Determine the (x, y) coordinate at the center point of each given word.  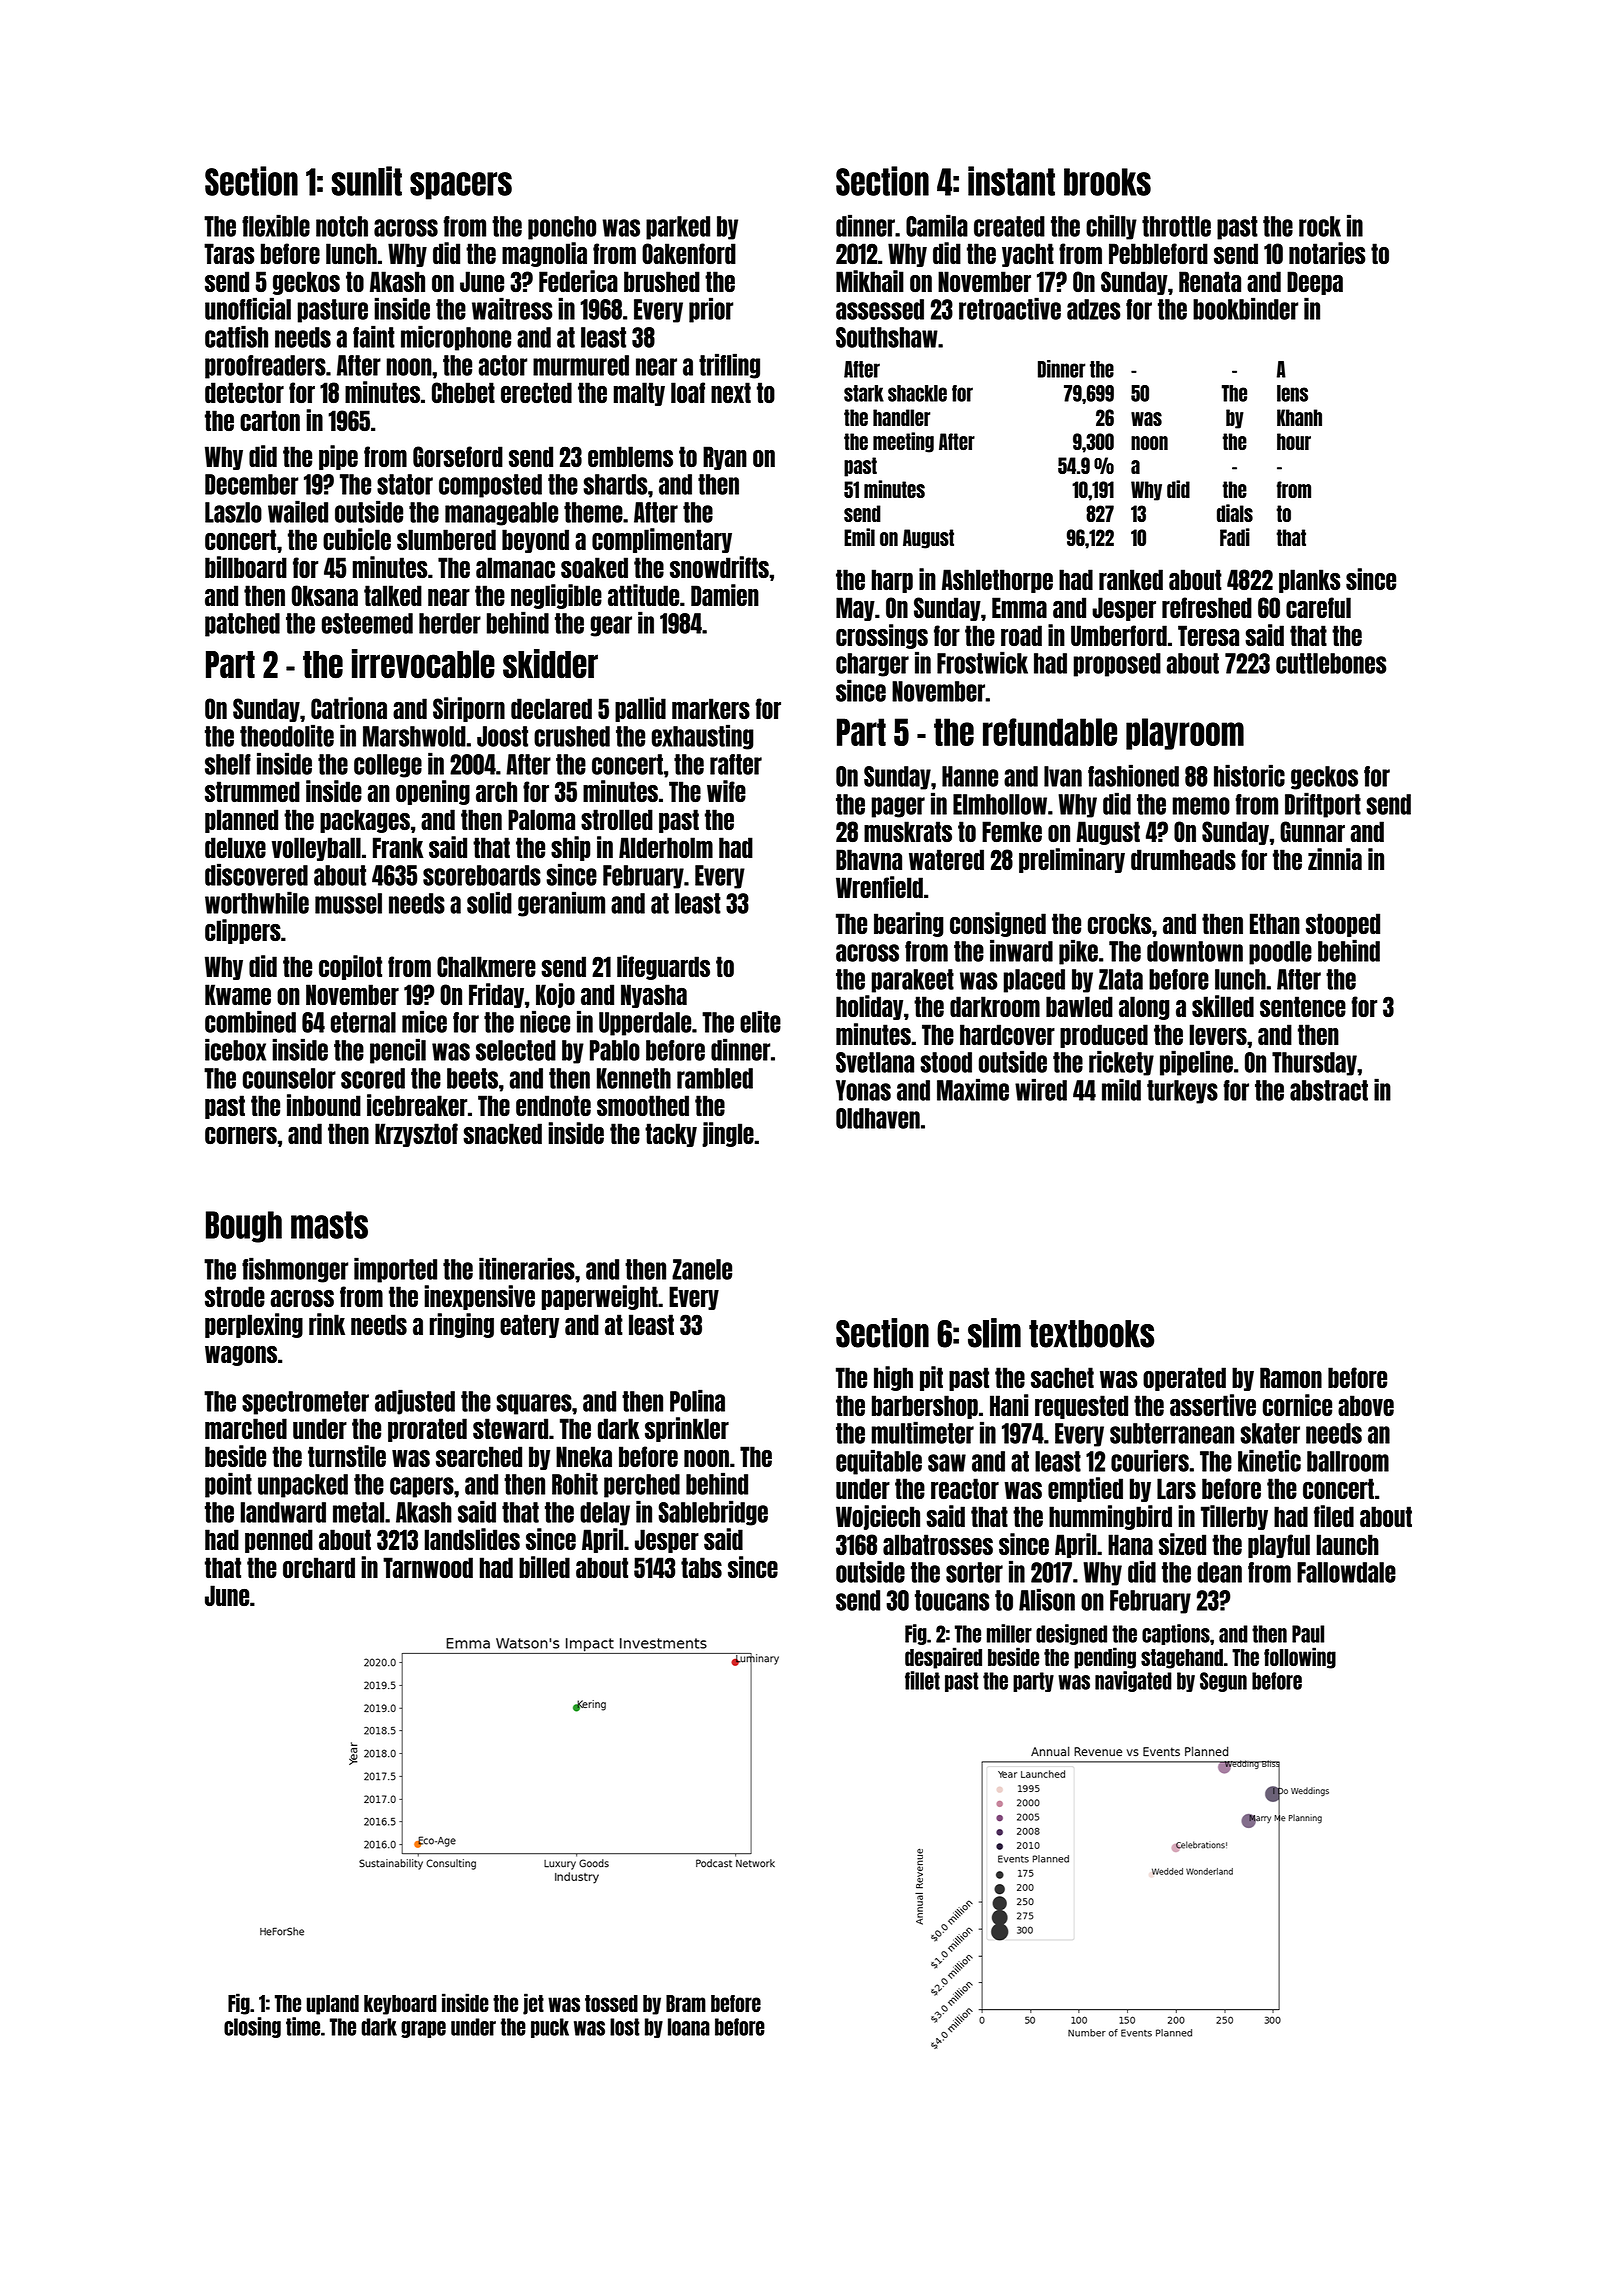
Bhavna (869, 859)
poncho (562, 228)
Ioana (689, 2027)
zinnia (1335, 859)
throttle (1176, 226)
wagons (241, 1356)
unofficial (248, 308)
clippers (243, 931)
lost (625, 2027)
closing (252, 2027)
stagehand (1182, 1659)
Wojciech (878, 1517)
